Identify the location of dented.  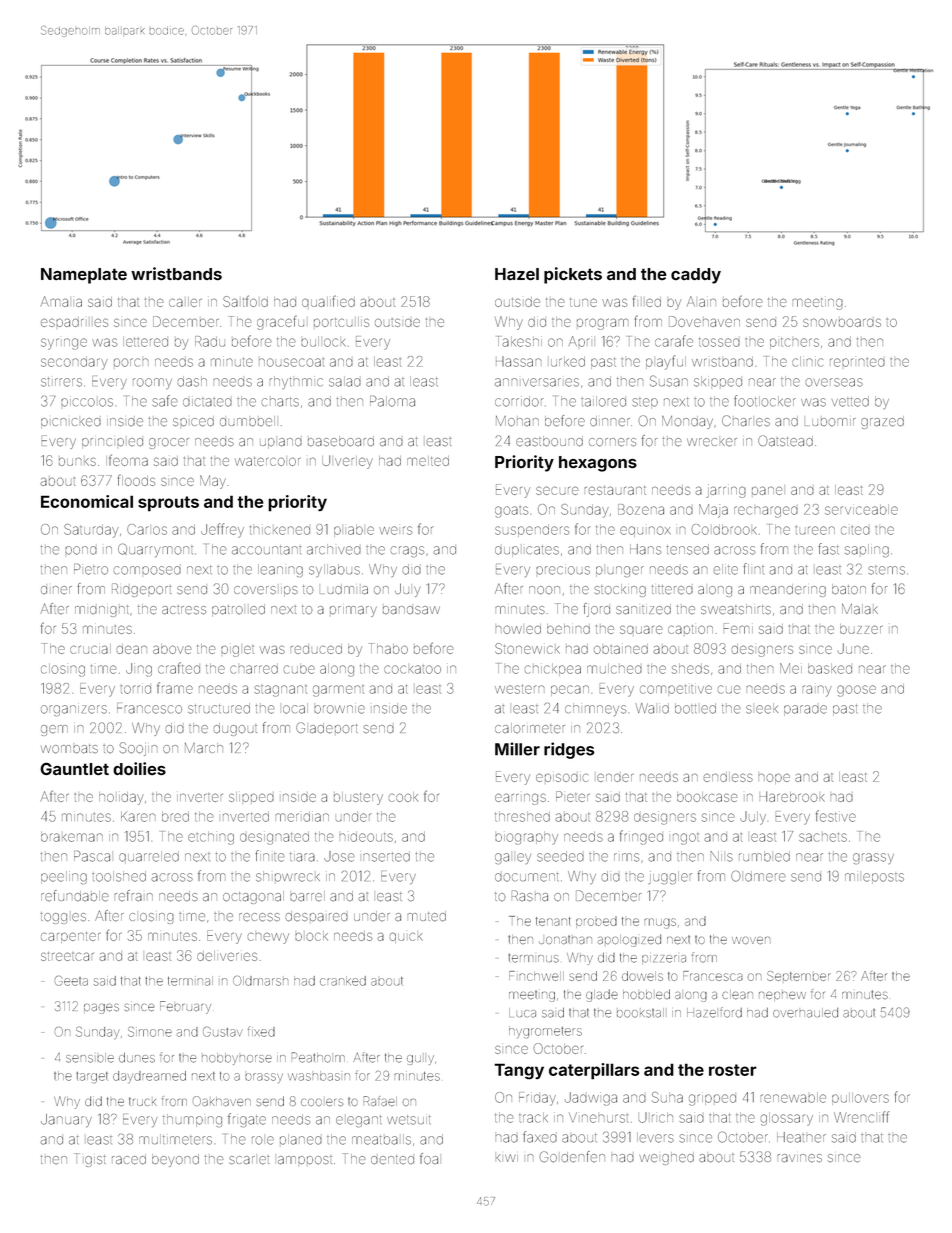
(392, 1160).
